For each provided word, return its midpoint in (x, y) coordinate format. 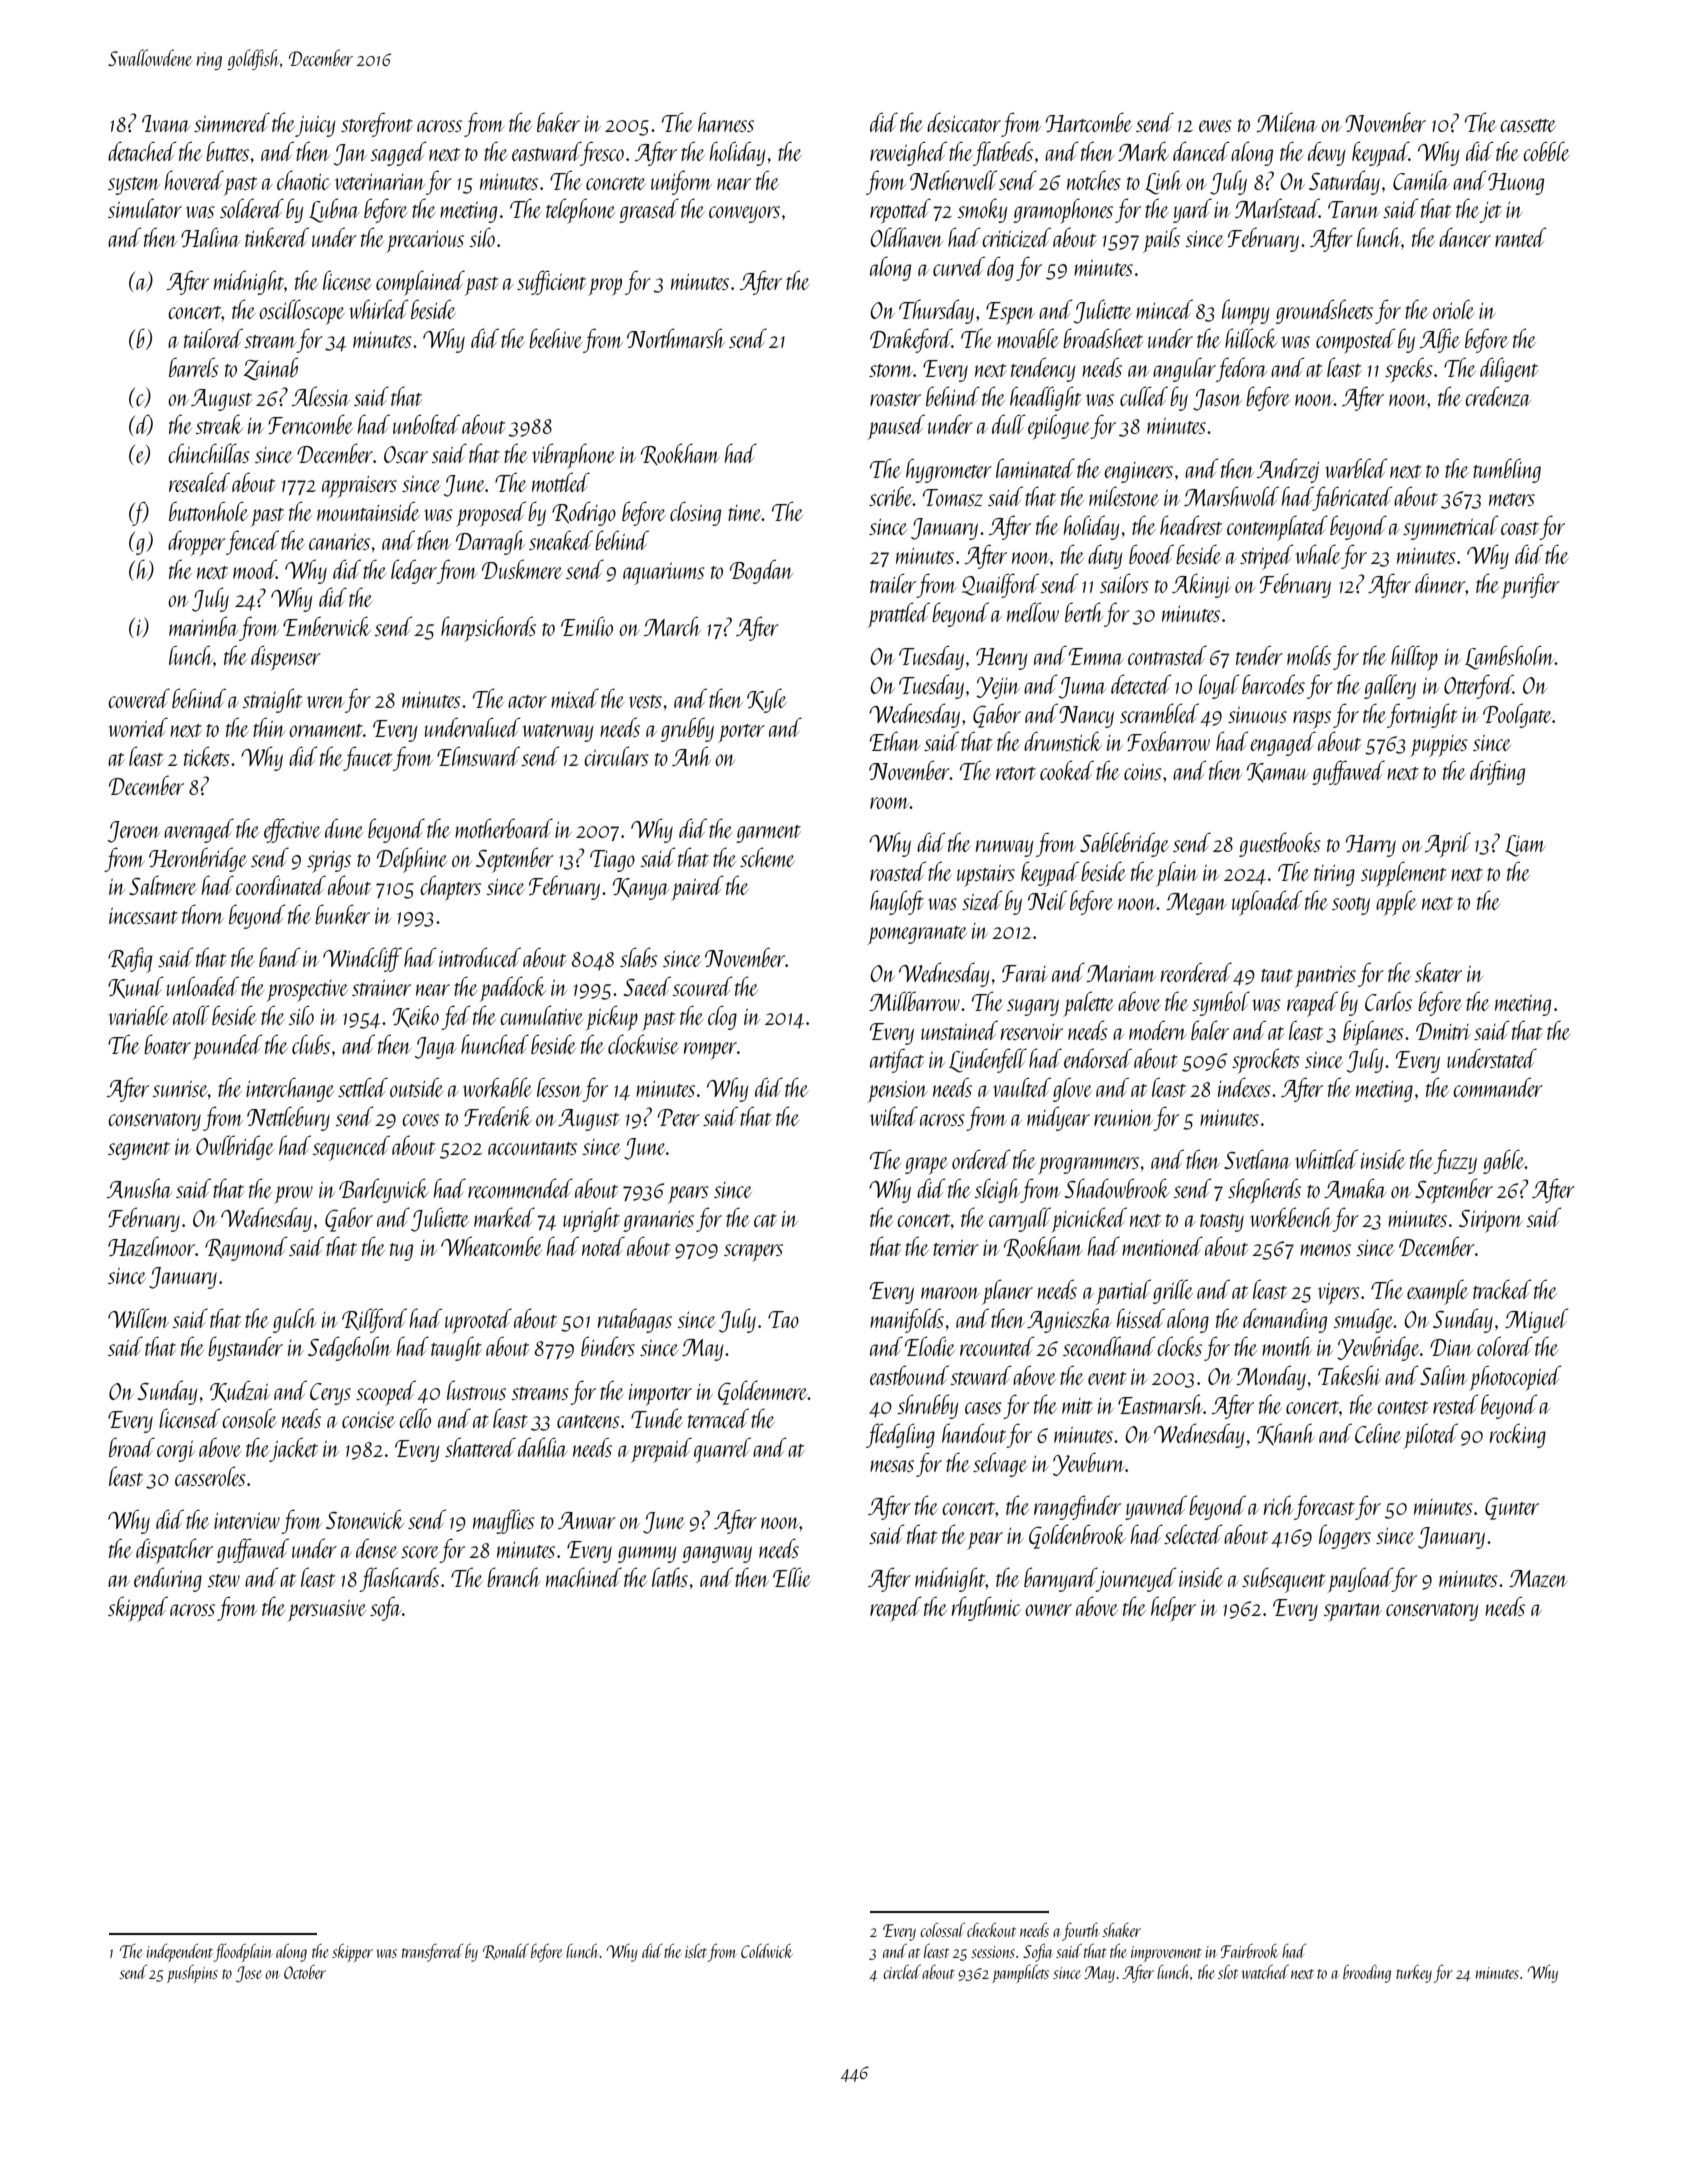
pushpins (192, 1974)
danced (1201, 151)
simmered (232, 122)
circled (902, 1971)
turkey (1414, 1974)
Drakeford (911, 340)
